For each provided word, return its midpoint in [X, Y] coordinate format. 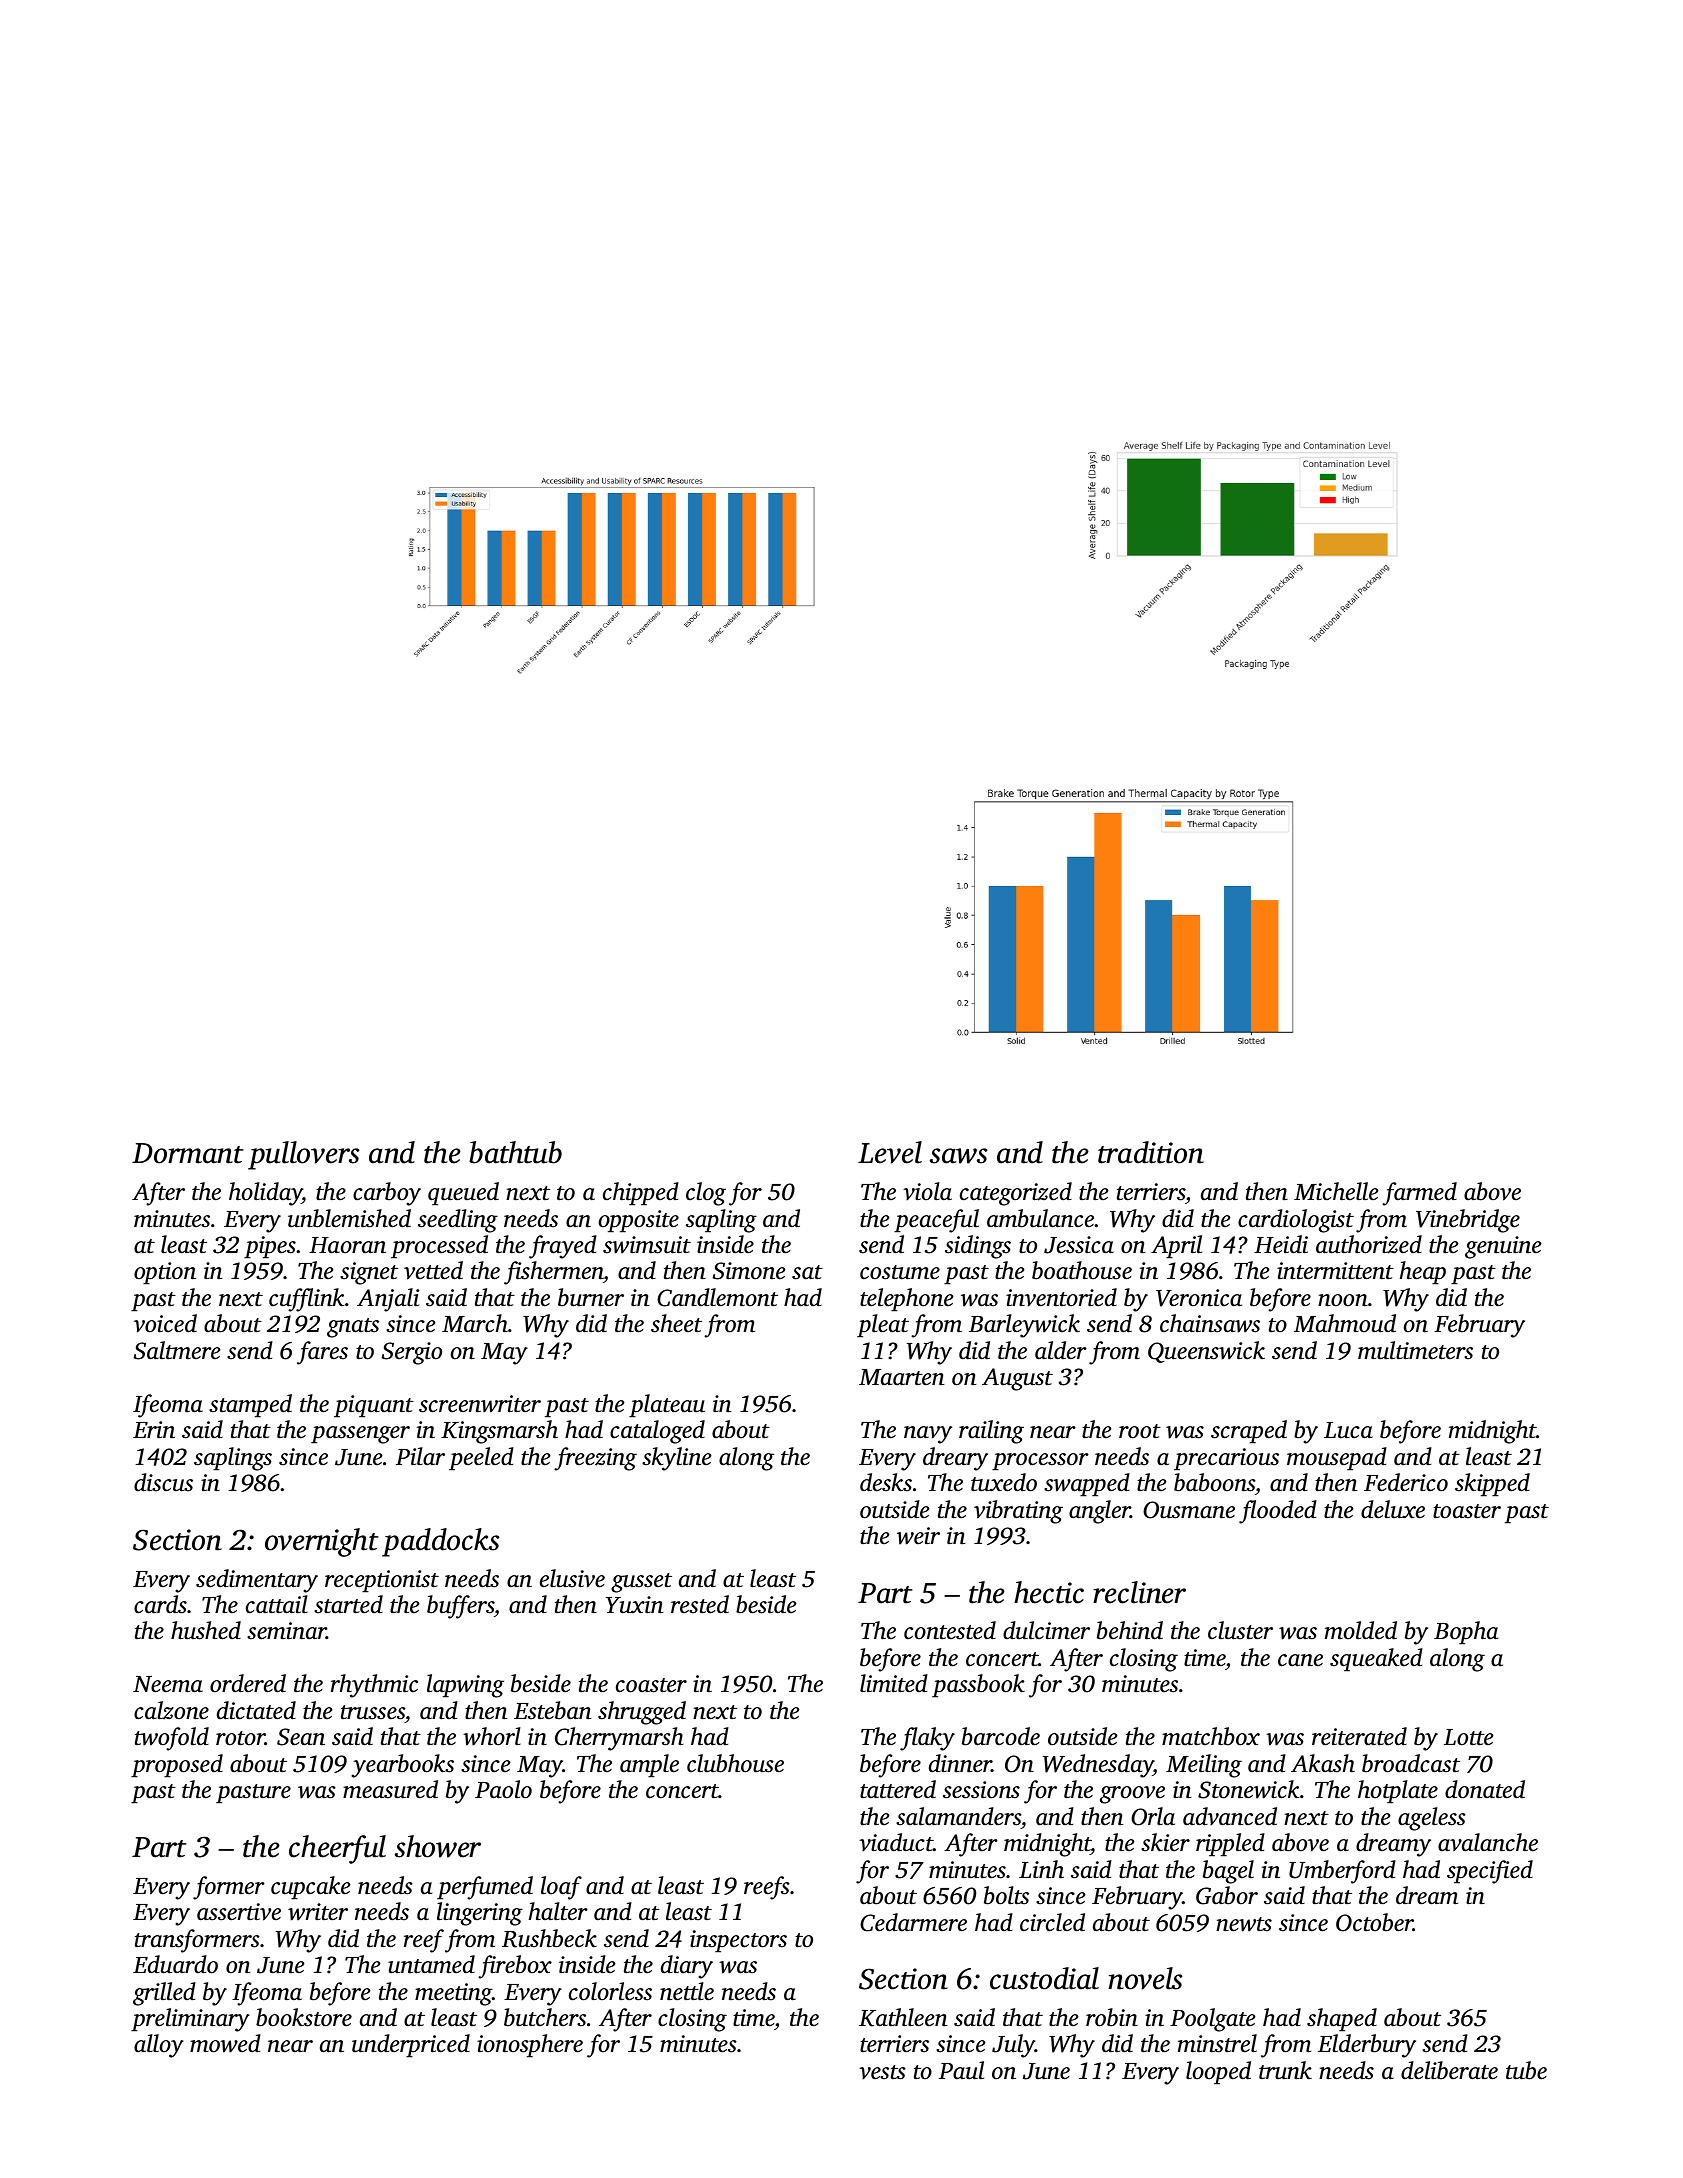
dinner [960, 1763]
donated [1485, 1789]
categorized [1016, 1194]
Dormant [188, 1153]
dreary [955, 1459]
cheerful [337, 1849]
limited [894, 1683]
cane [1300, 1660]
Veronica [1199, 1298]
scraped [1249, 1432]
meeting [453, 1994]
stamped [250, 1406]
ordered [248, 1683]
